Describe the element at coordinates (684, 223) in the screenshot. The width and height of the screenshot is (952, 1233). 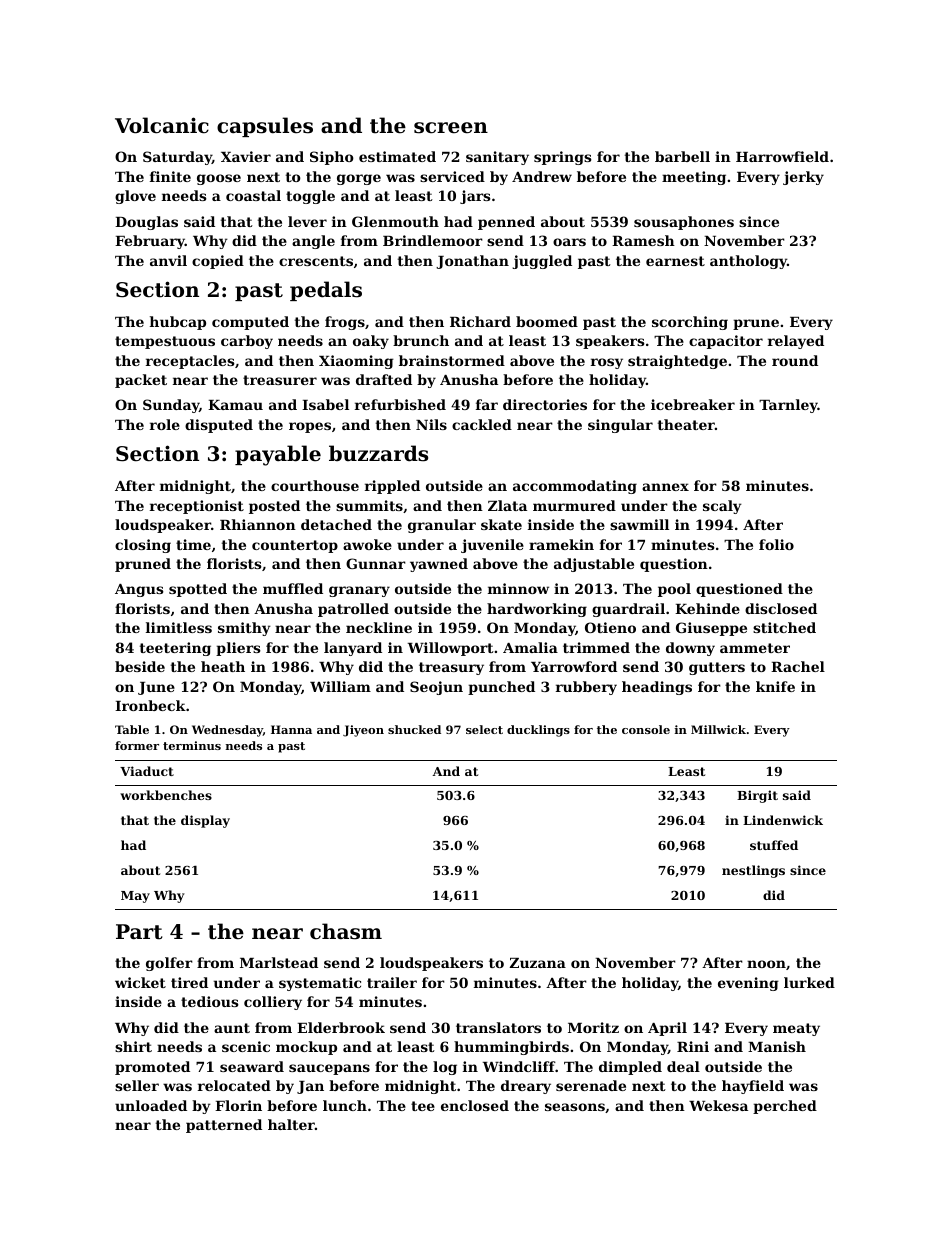
I see `sousaphones` at that location.
